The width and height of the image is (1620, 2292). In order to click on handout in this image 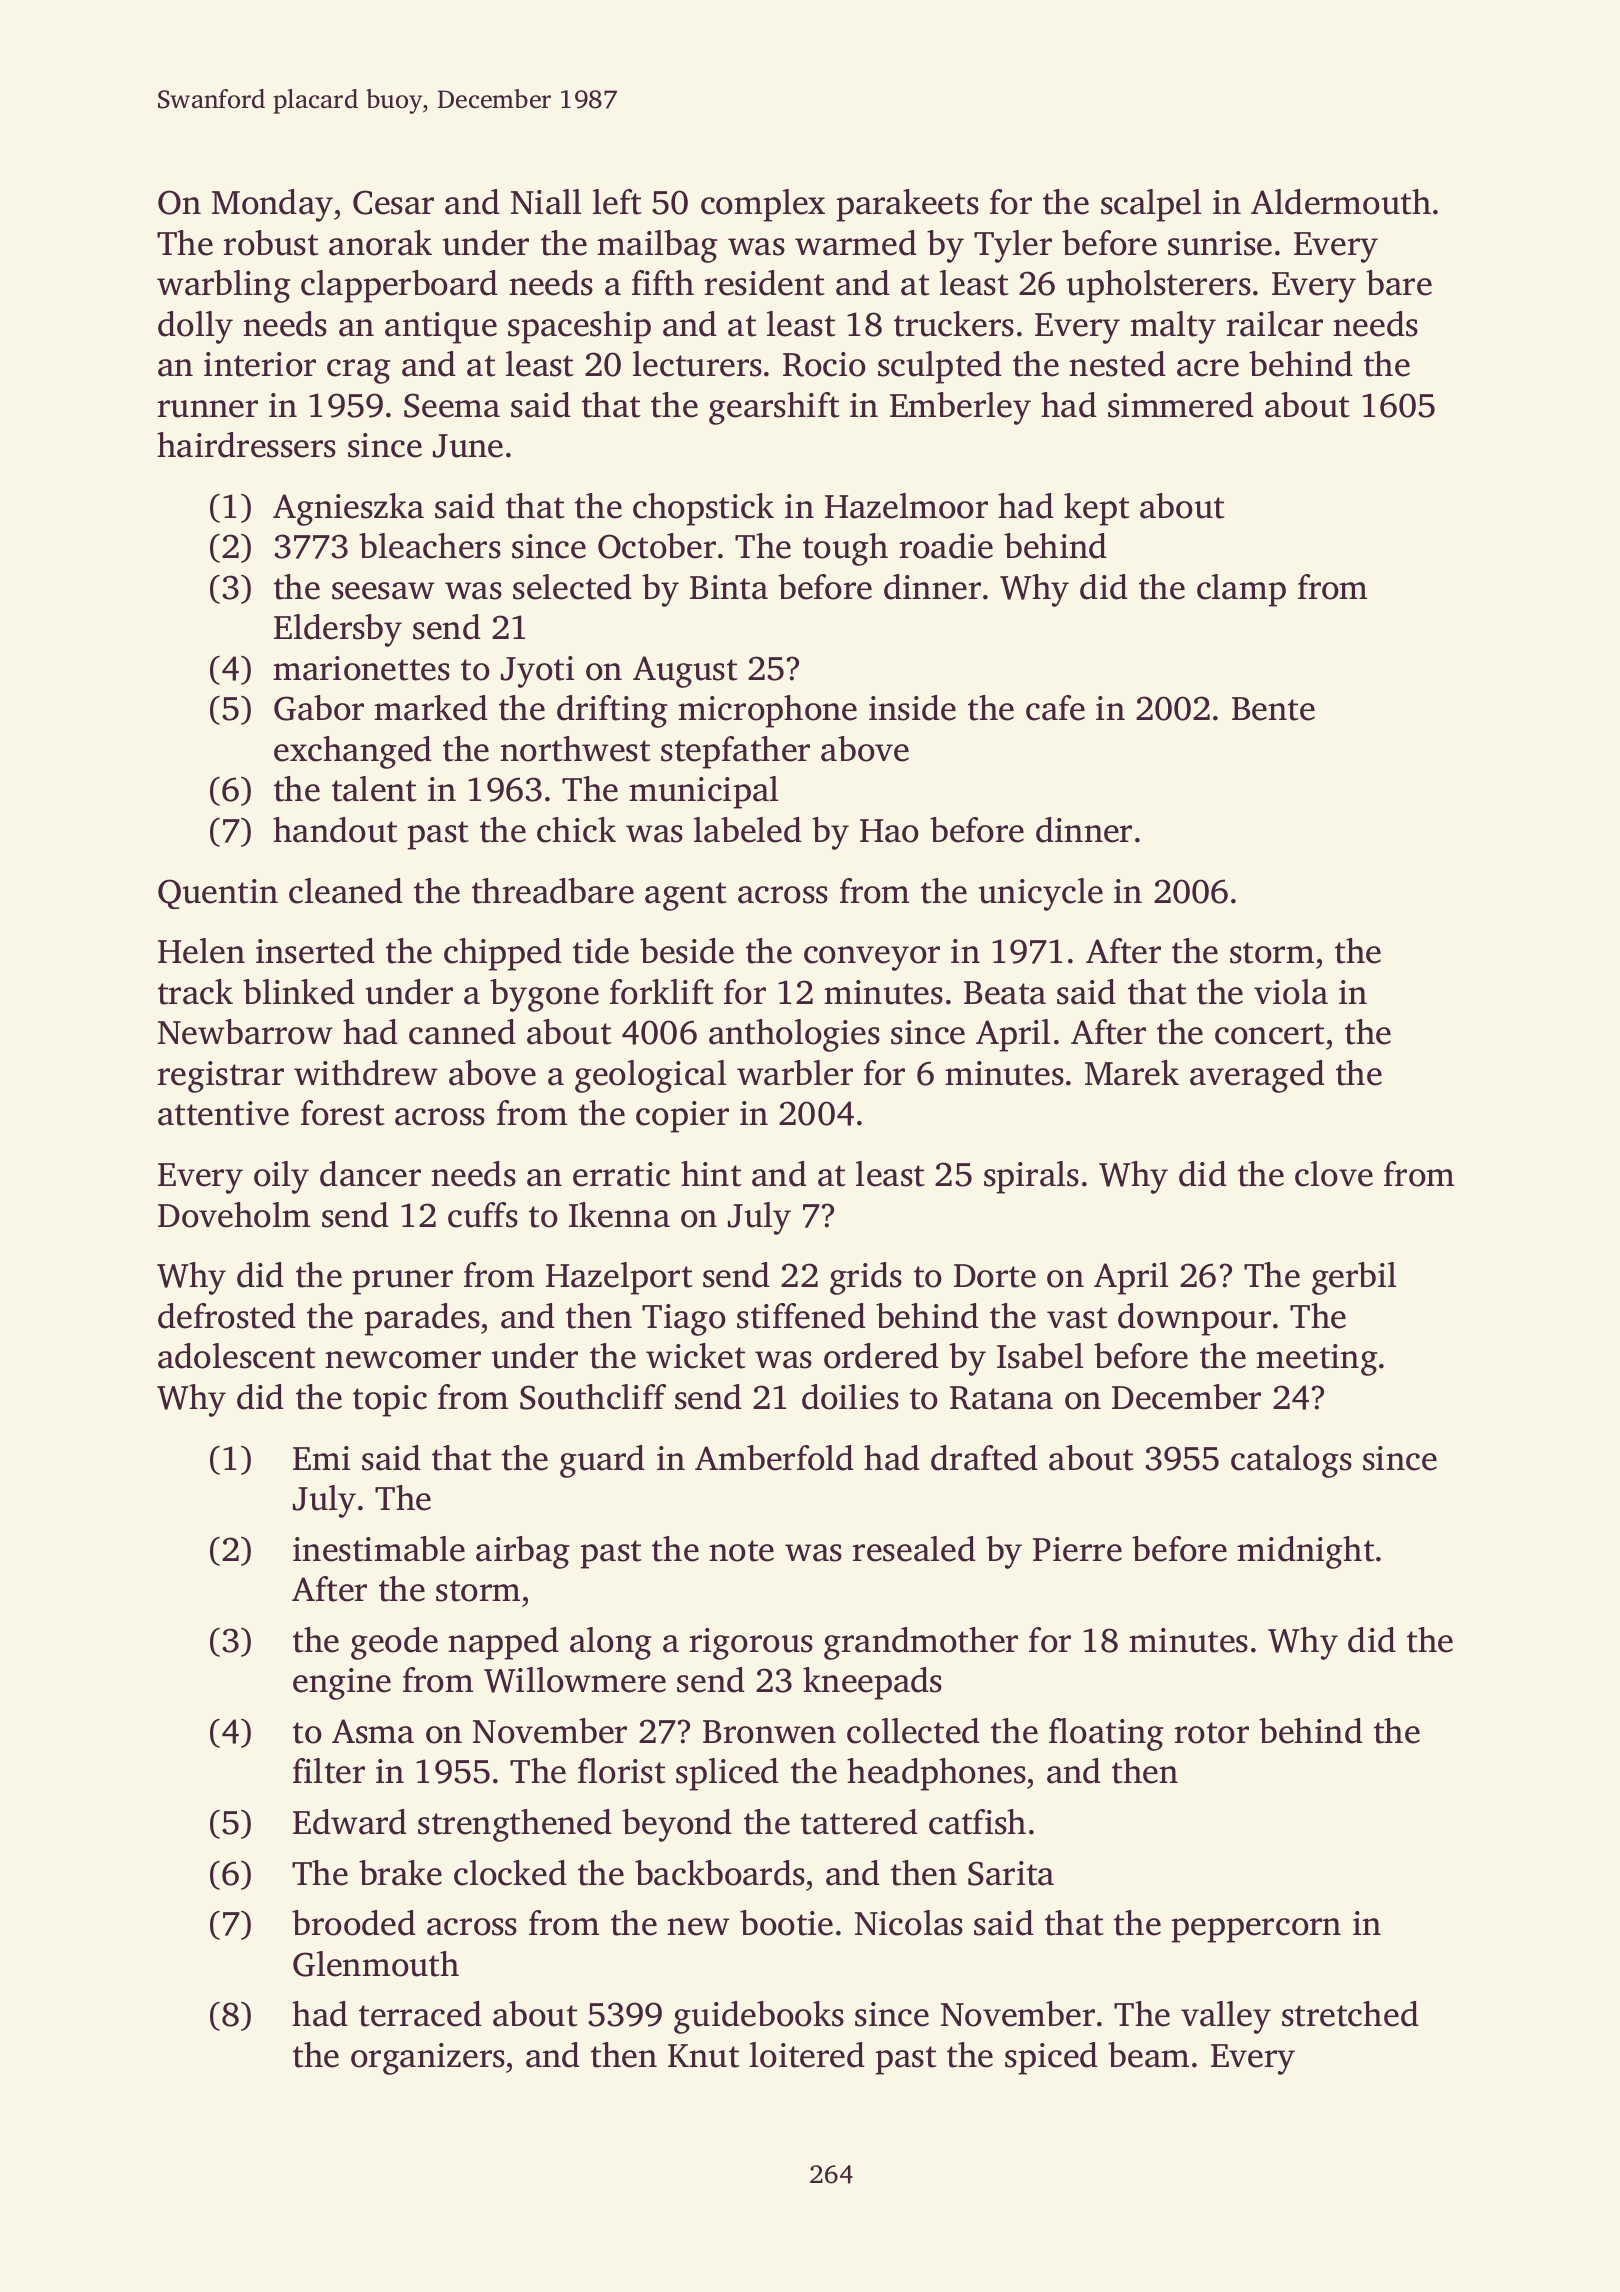, I will do `click(335, 830)`.
